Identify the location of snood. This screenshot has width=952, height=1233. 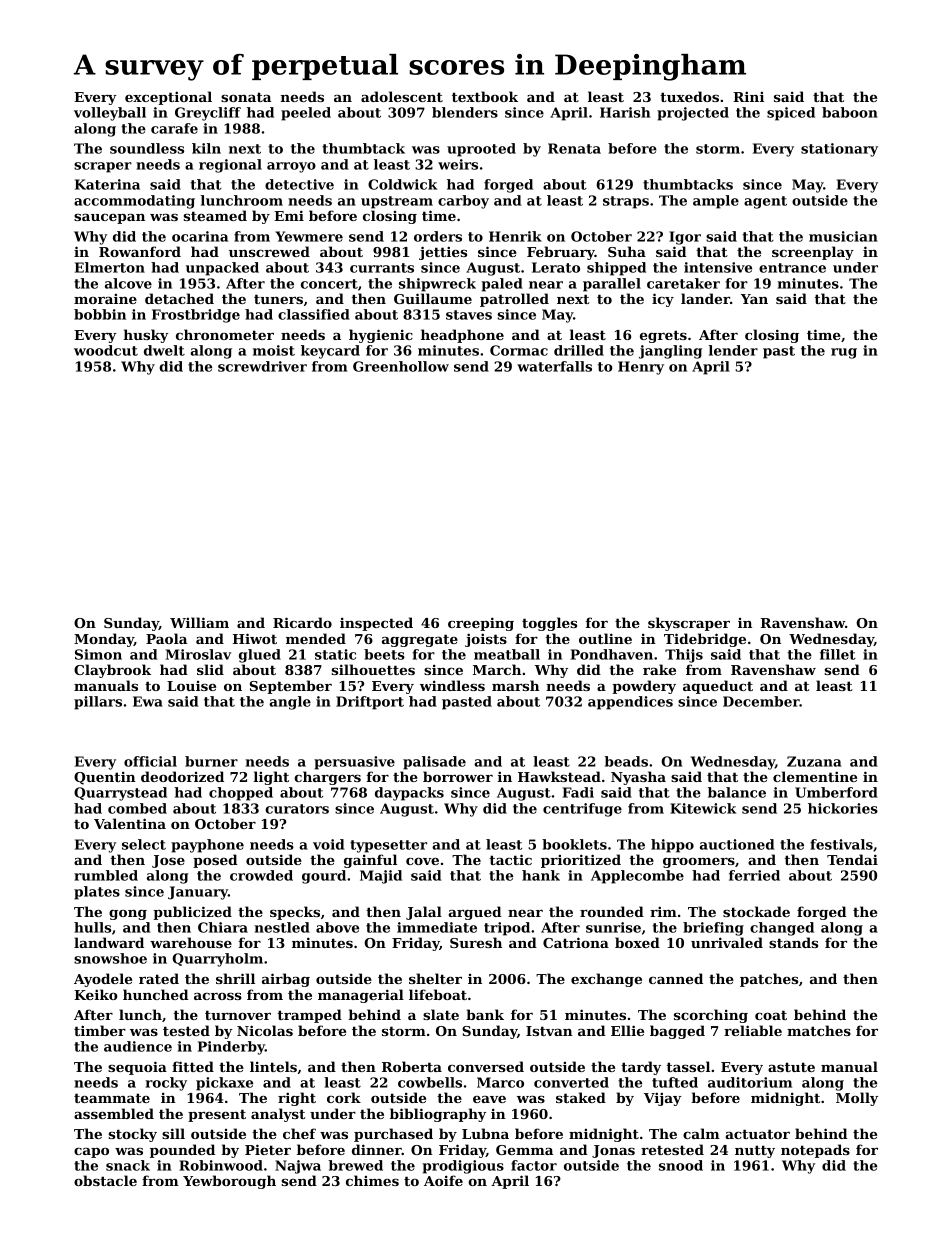
(681, 1165).
